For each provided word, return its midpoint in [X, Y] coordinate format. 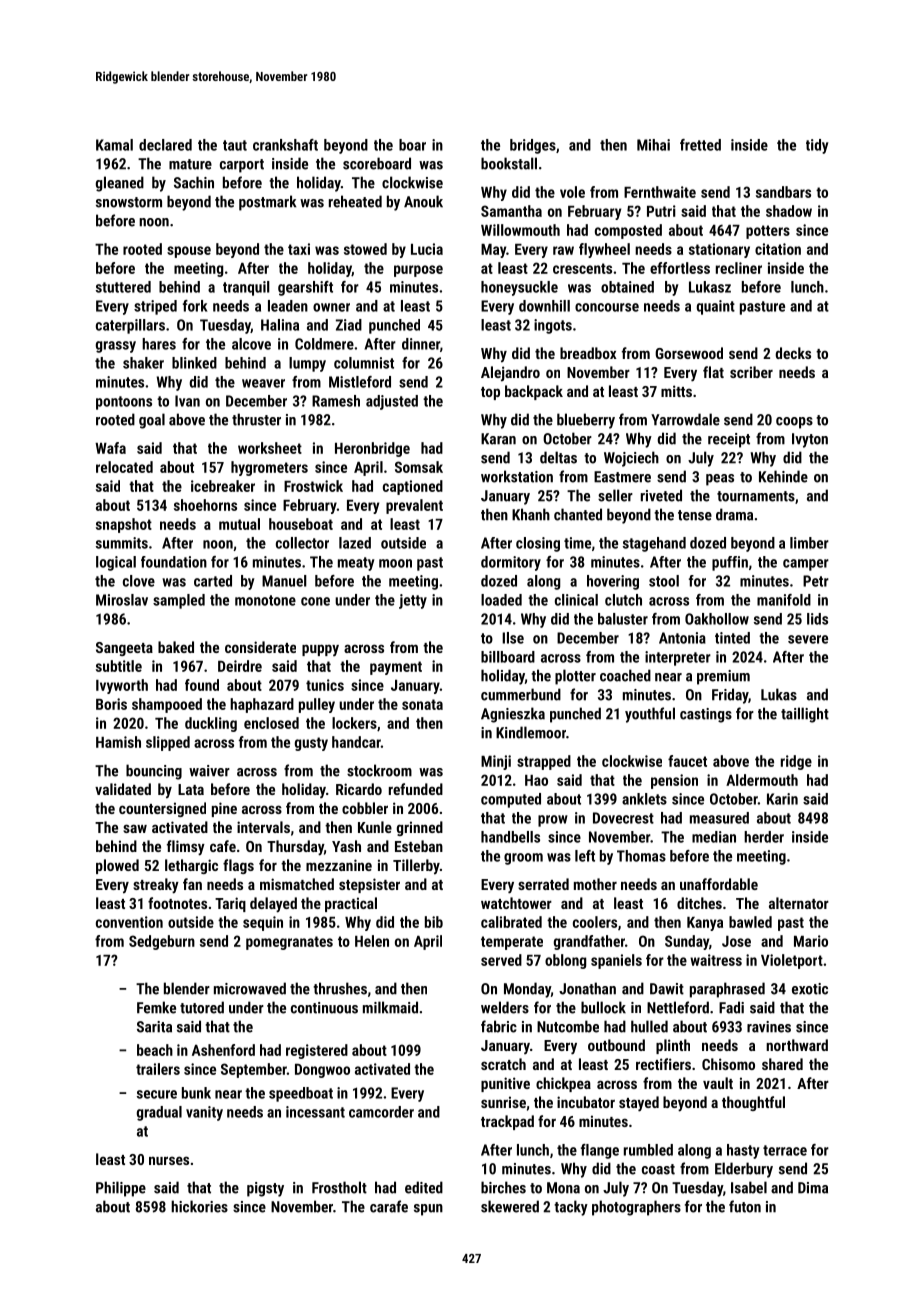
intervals [263, 827]
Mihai [653, 145]
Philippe [121, 1189]
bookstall [509, 163]
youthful [650, 715]
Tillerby [416, 867]
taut [235, 145]
